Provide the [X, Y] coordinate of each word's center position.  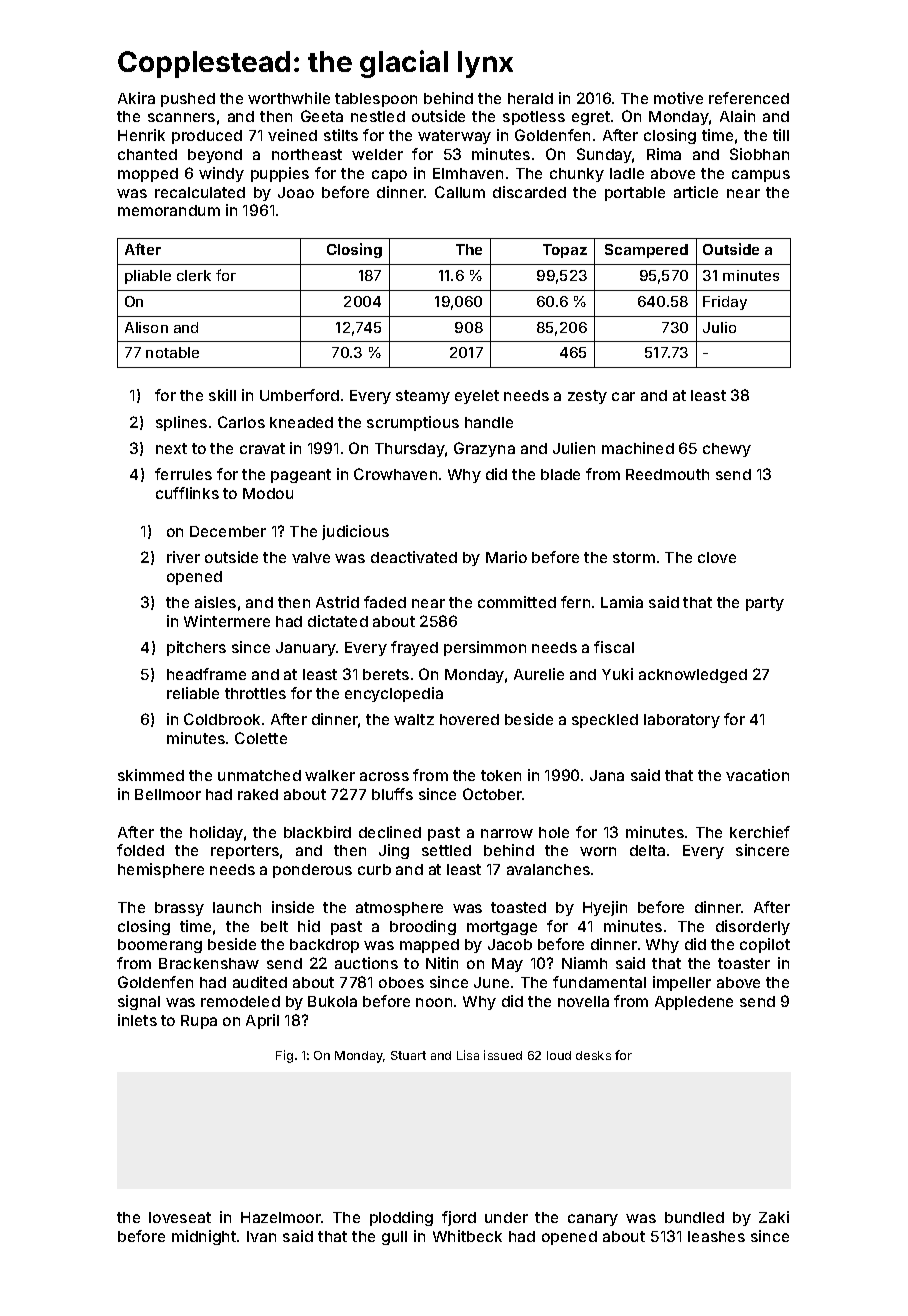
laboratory [682, 721]
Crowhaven [395, 474]
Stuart [408, 1055]
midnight [204, 1237]
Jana [607, 775]
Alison [146, 327]
